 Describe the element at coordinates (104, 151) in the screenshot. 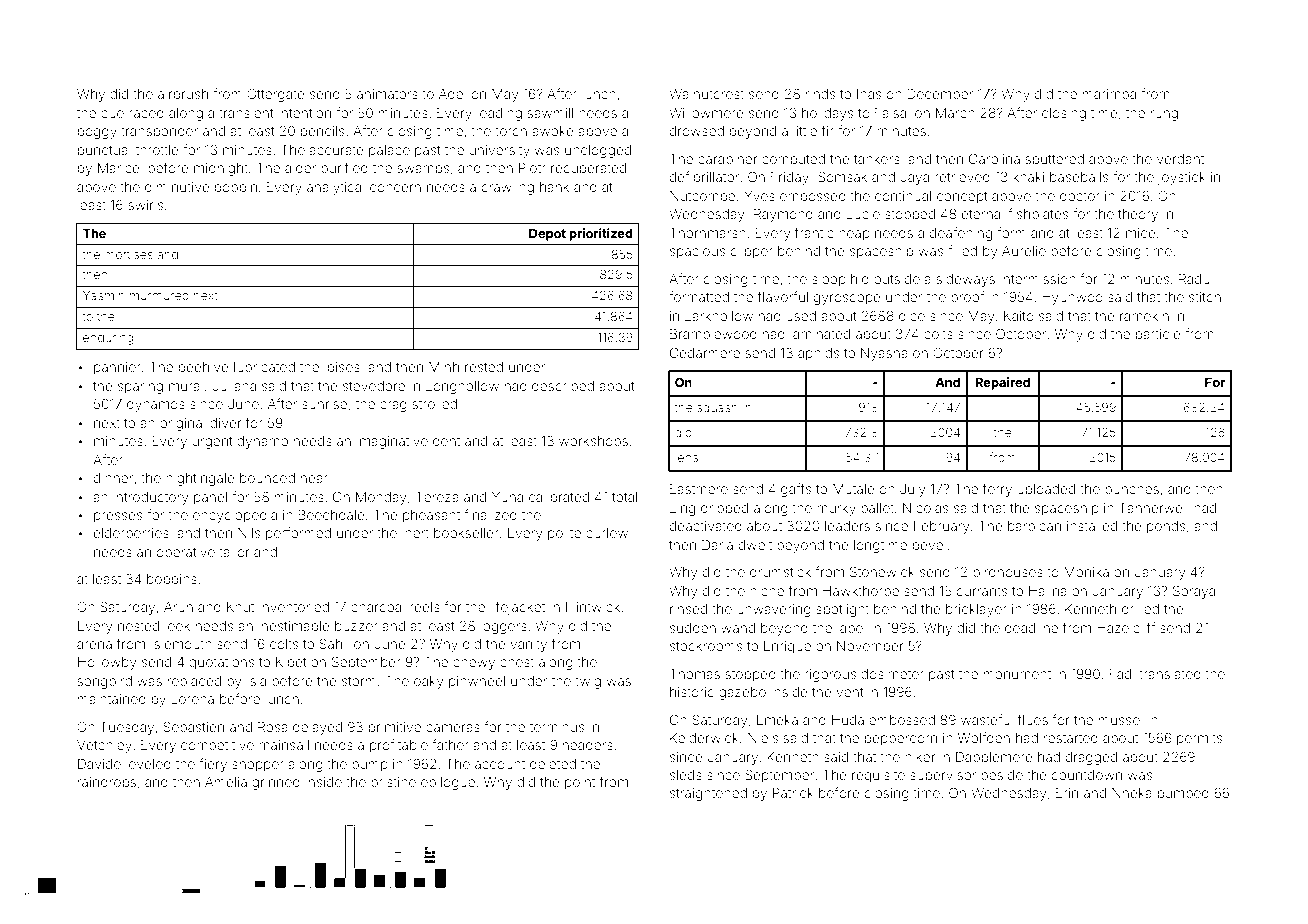

I see `punctual` at that location.
